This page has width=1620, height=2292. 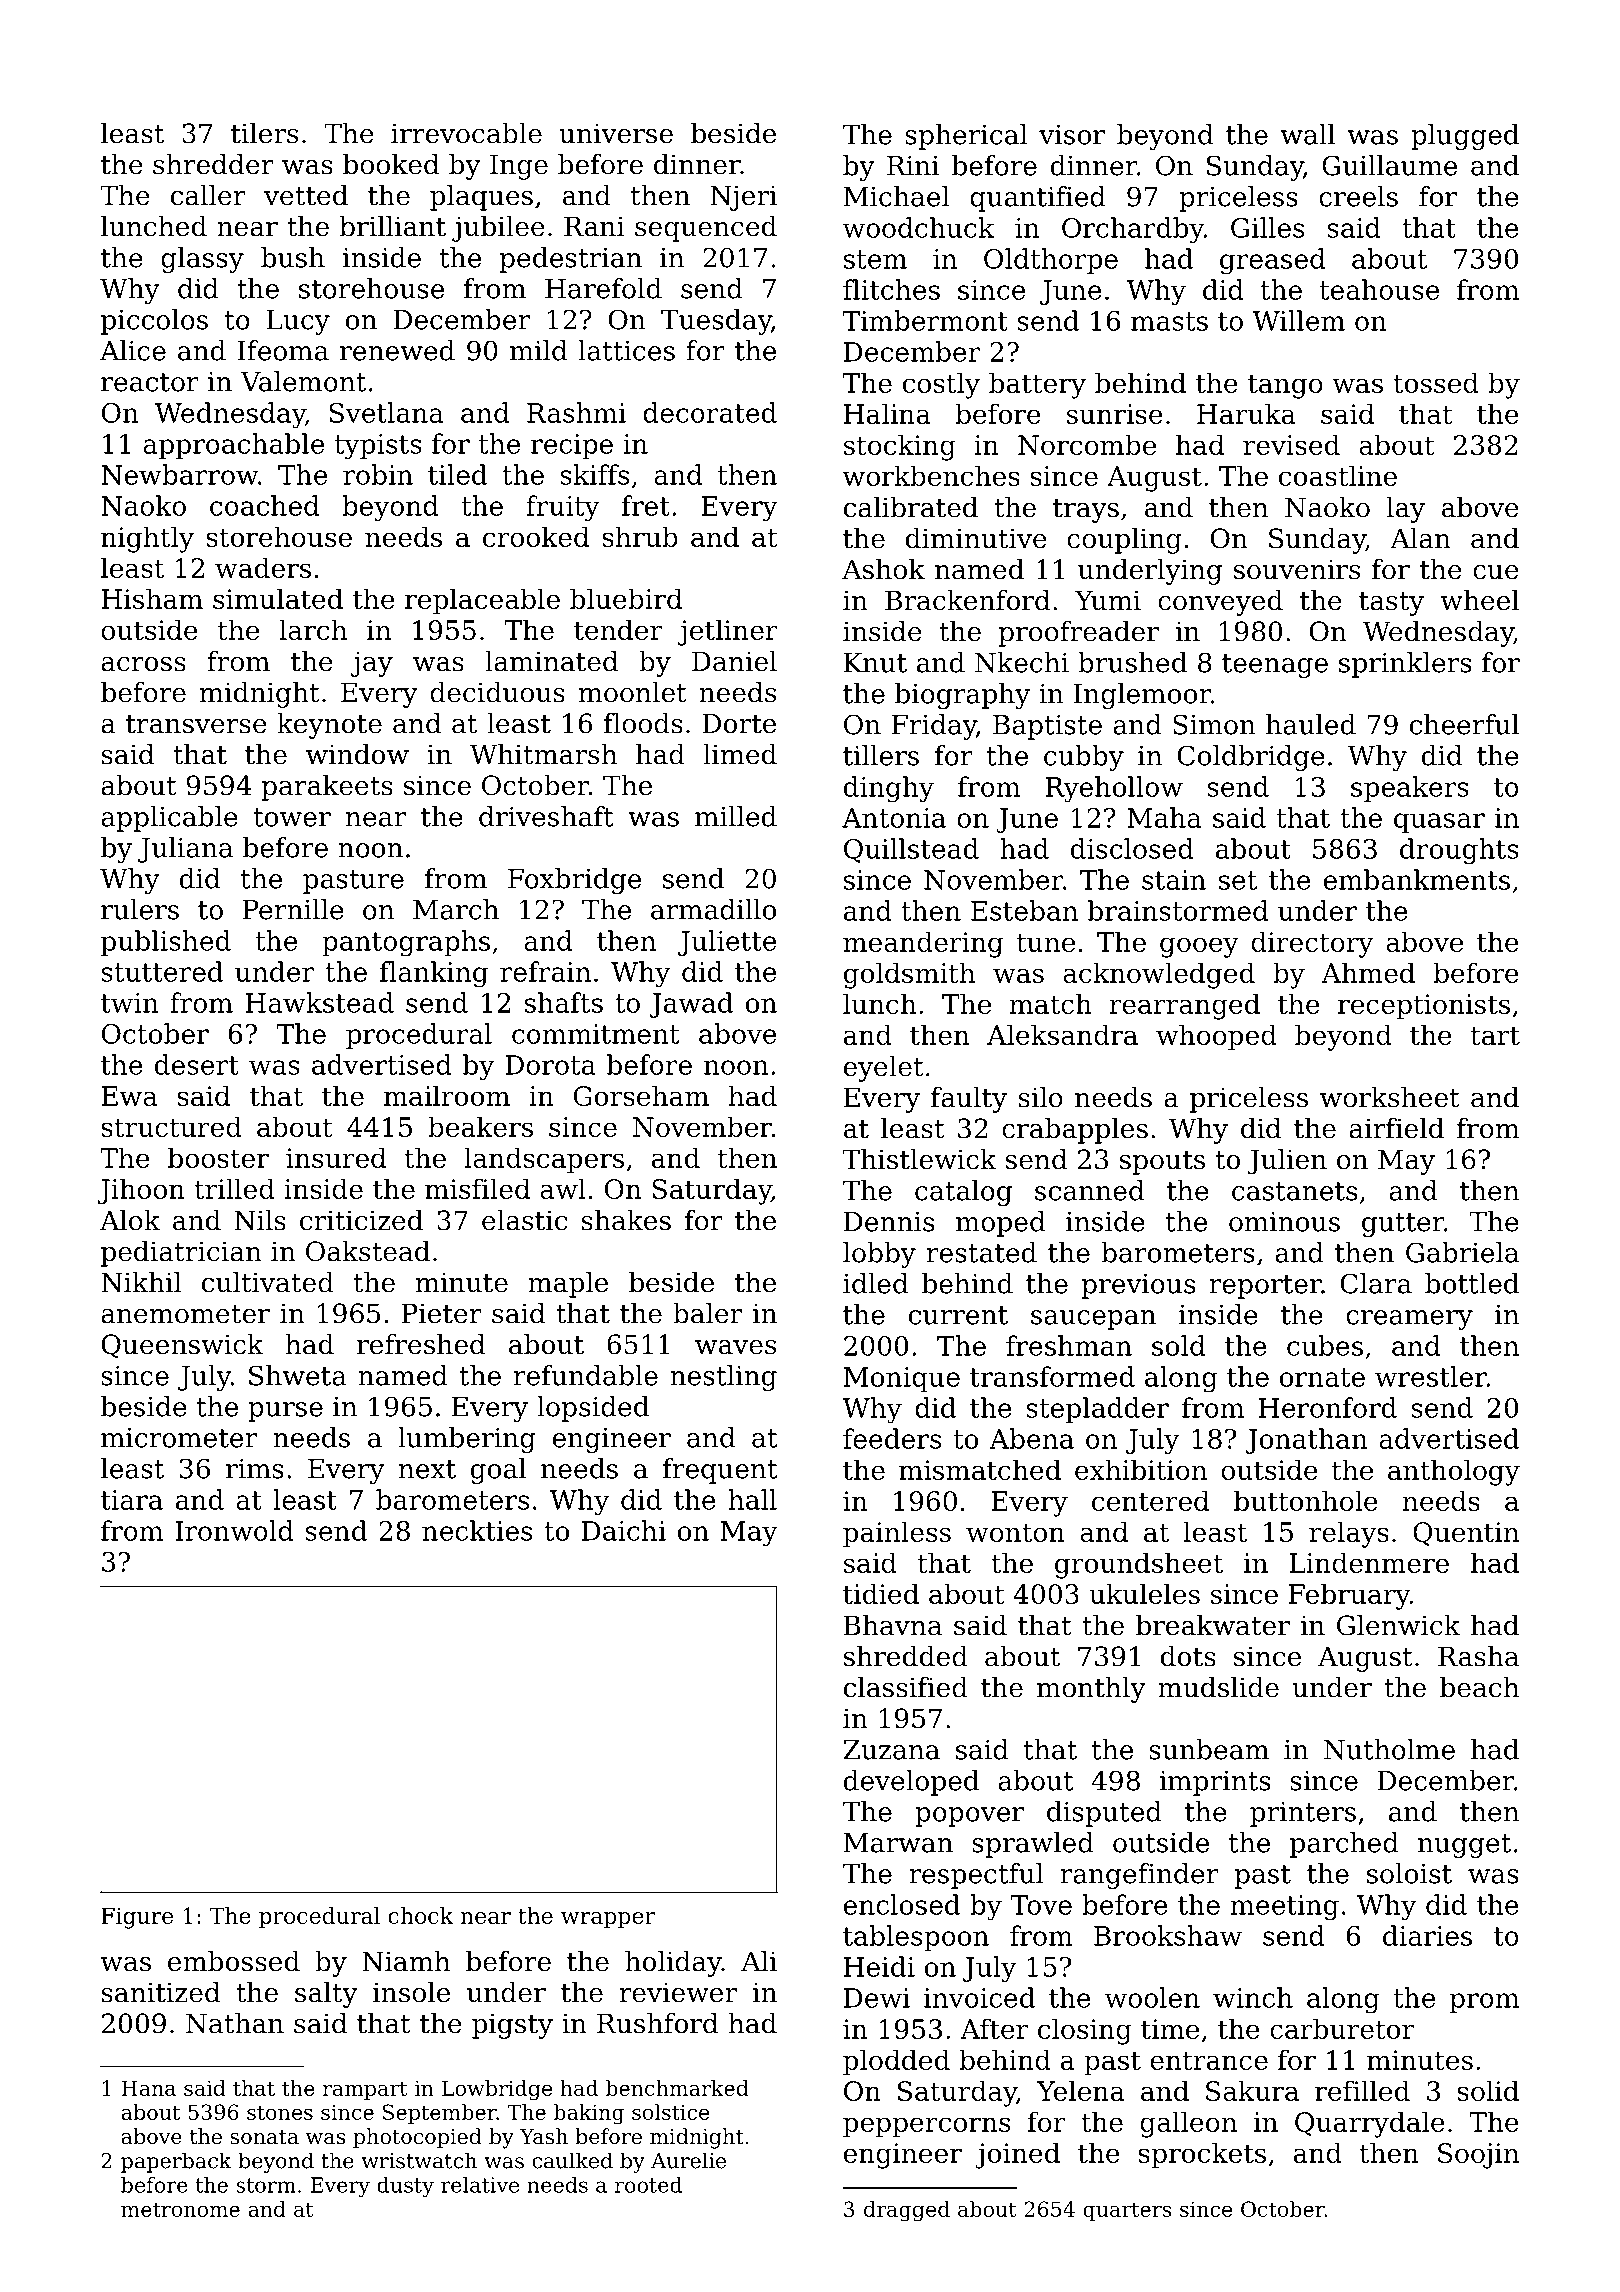 I want to click on parakeets, so click(x=327, y=788).
